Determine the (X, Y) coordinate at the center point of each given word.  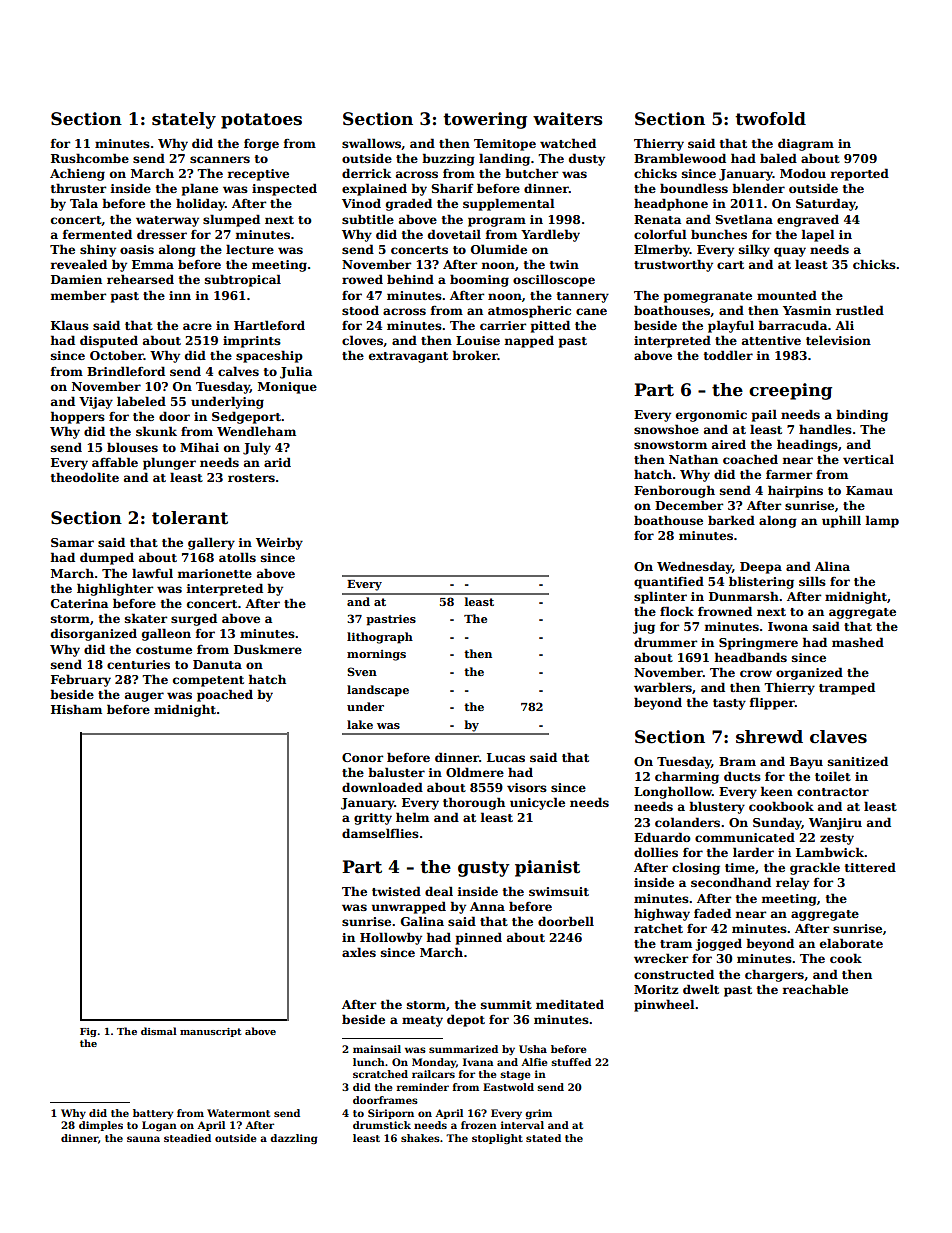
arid (277, 462)
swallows (371, 143)
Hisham (76, 709)
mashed (858, 642)
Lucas (506, 757)
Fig (88, 1032)
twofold (770, 119)
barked (731, 520)
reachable (815, 989)
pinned (479, 938)
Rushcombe (90, 158)
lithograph (380, 638)
